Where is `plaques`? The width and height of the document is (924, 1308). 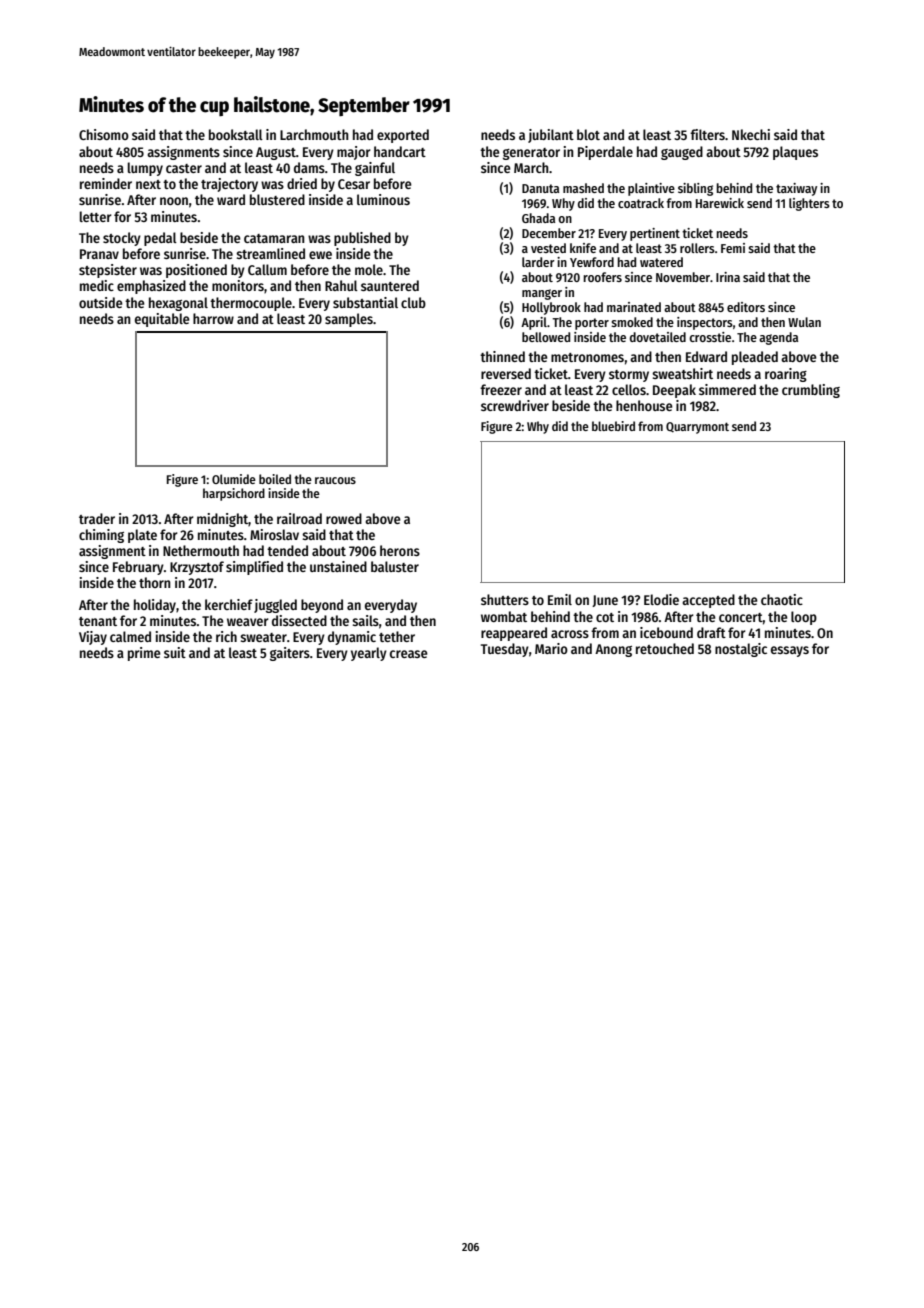
plaques is located at coordinates (795, 153).
